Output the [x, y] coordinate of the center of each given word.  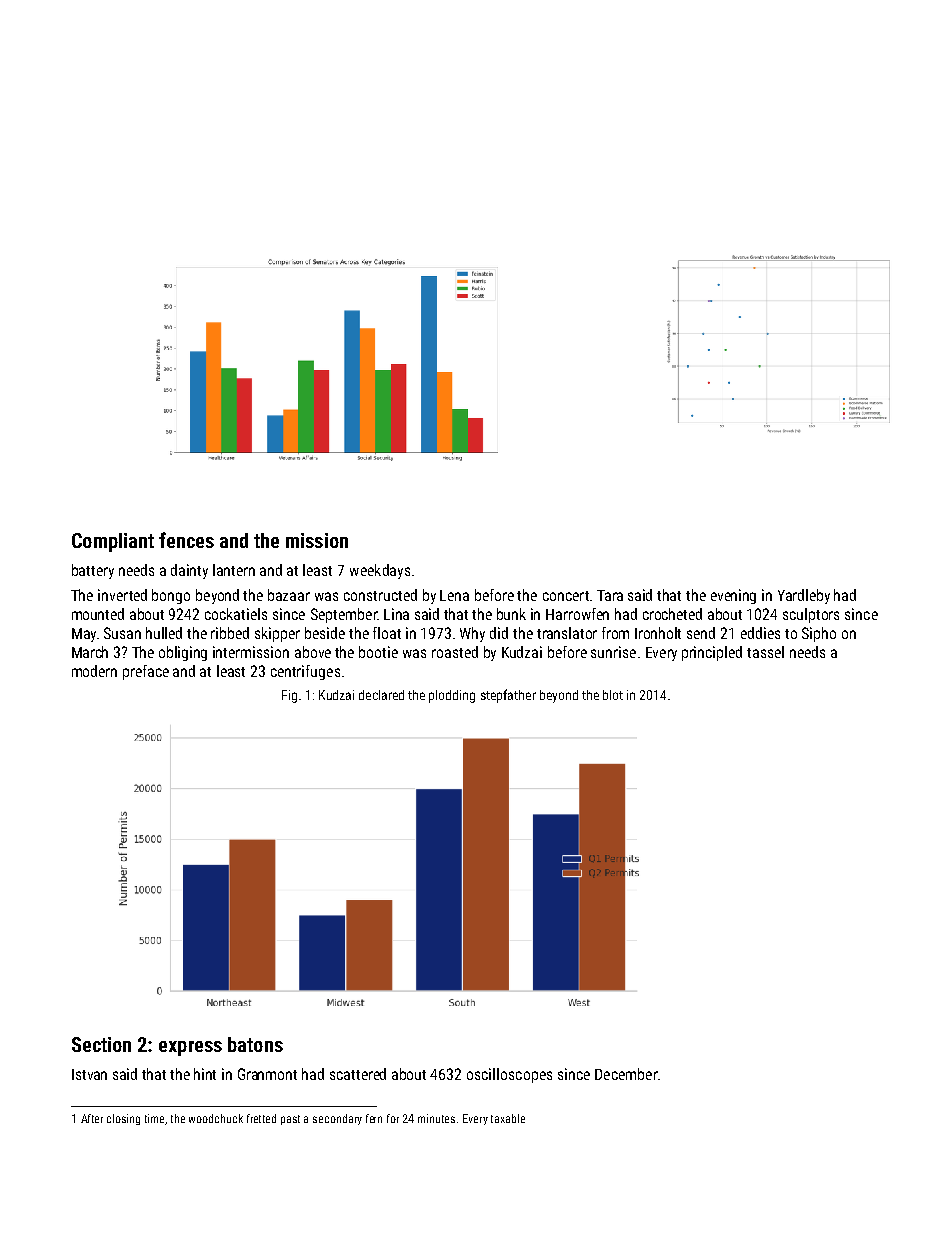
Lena [454, 595]
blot [613, 695]
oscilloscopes [509, 1075]
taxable [508, 1118]
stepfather [508, 696]
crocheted [672, 614]
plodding [452, 696]
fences [186, 540]
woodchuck [216, 1118]
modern [94, 671]
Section [101, 1044]
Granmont [267, 1074]
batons [255, 1044]
